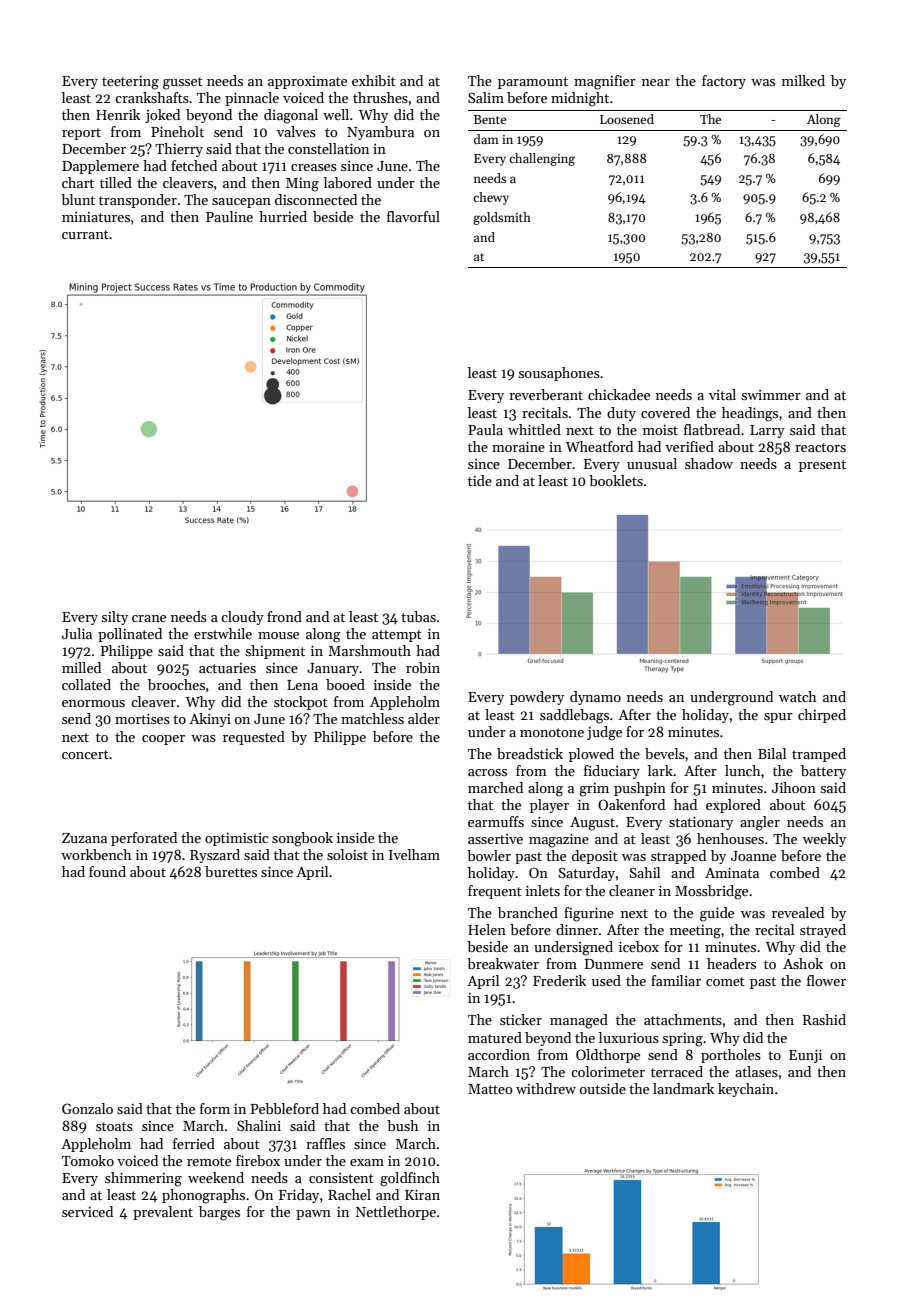 The width and height of the screenshot is (908, 1316). What do you see at coordinates (87, 1108) in the screenshot?
I see `Gonzalo` at bounding box center [87, 1108].
